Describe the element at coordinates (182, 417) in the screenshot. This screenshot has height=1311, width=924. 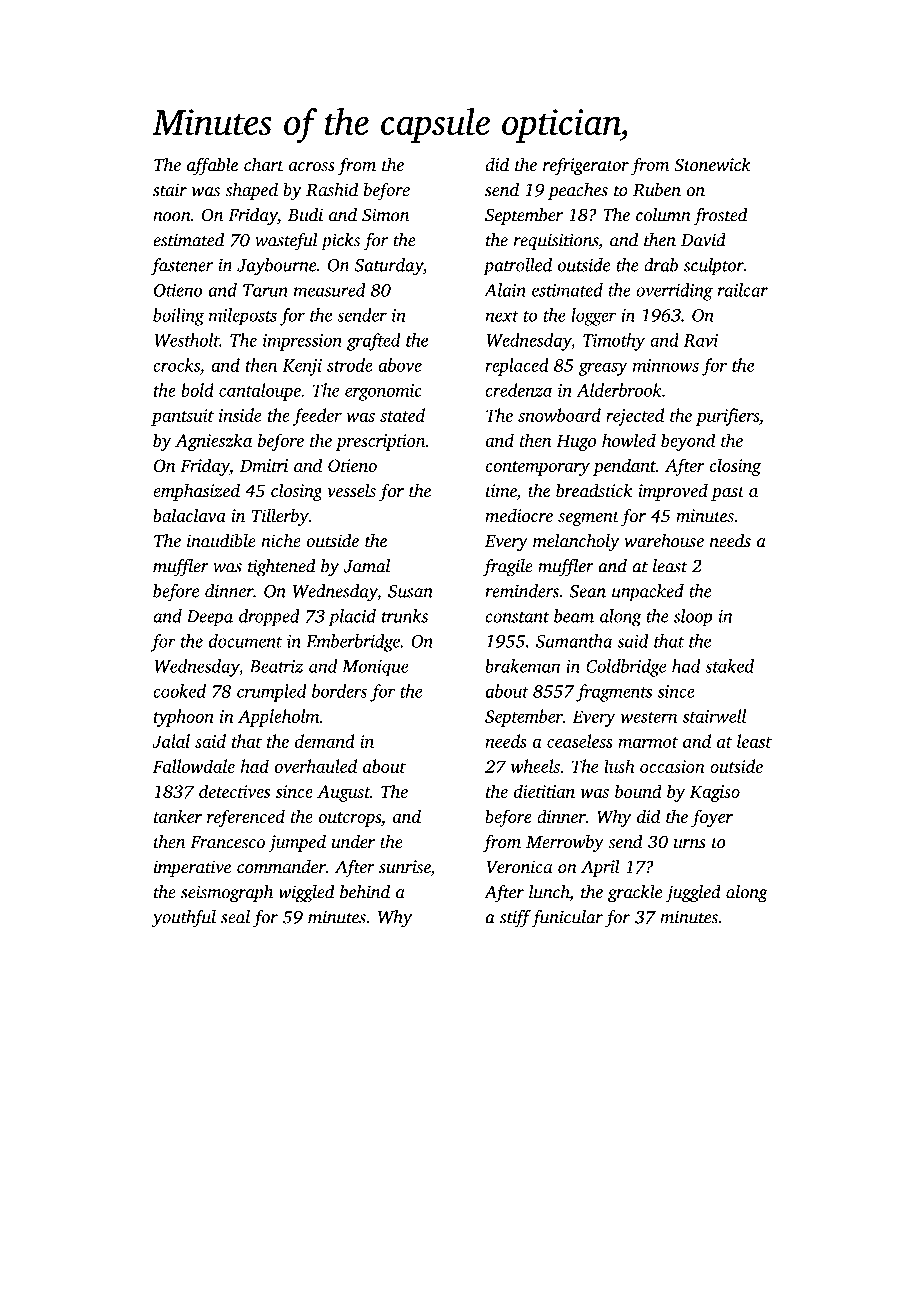
I see `pantsuit` at that location.
